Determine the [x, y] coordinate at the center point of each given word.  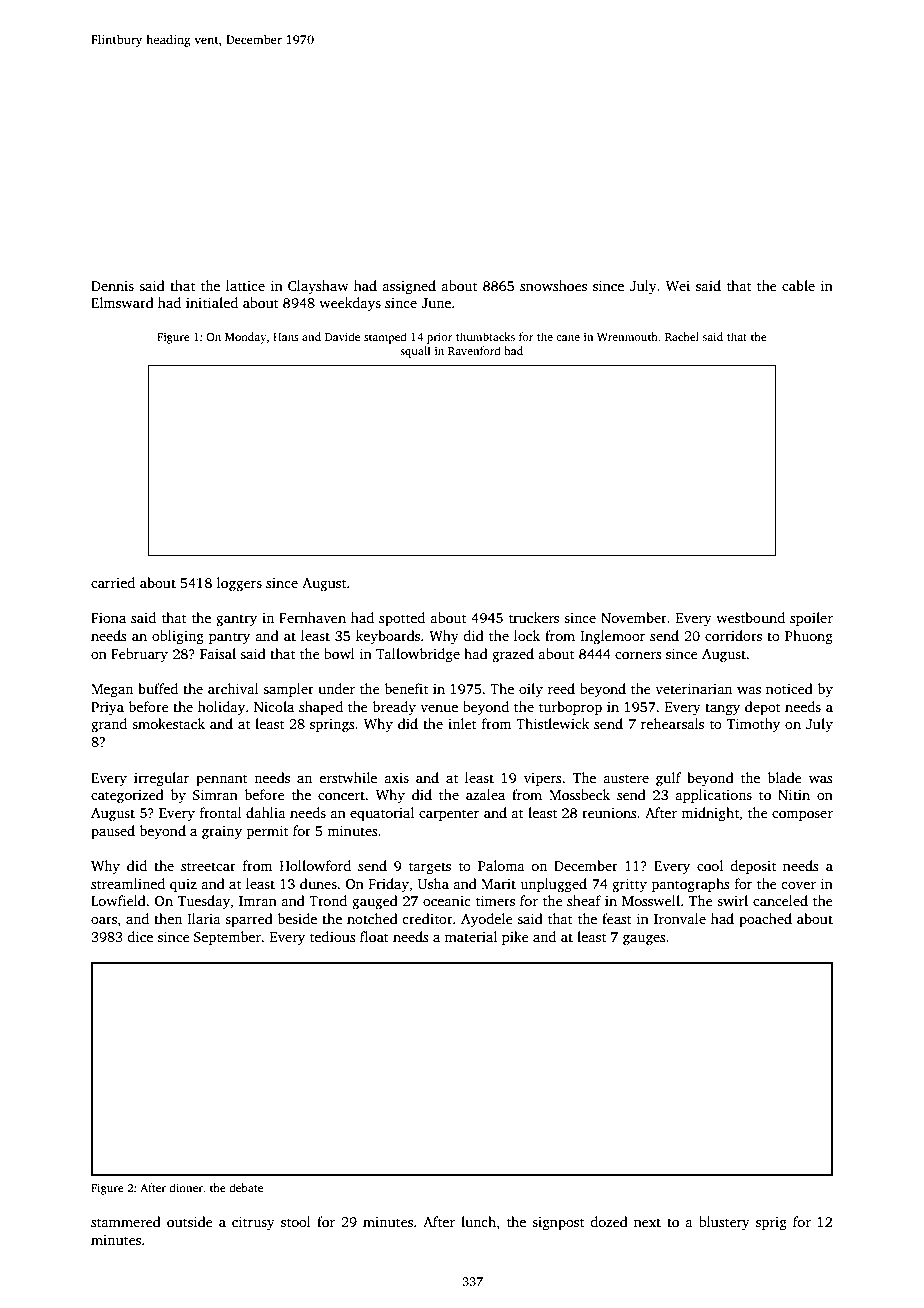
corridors [733, 635]
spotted [402, 619]
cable [798, 285]
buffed [158, 688]
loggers [239, 584]
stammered [126, 1221]
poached [765, 920]
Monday [245, 338]
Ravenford [474, 350]
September [227, 938]
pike [515, 938]
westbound [750, 617]
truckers [534, 617]
